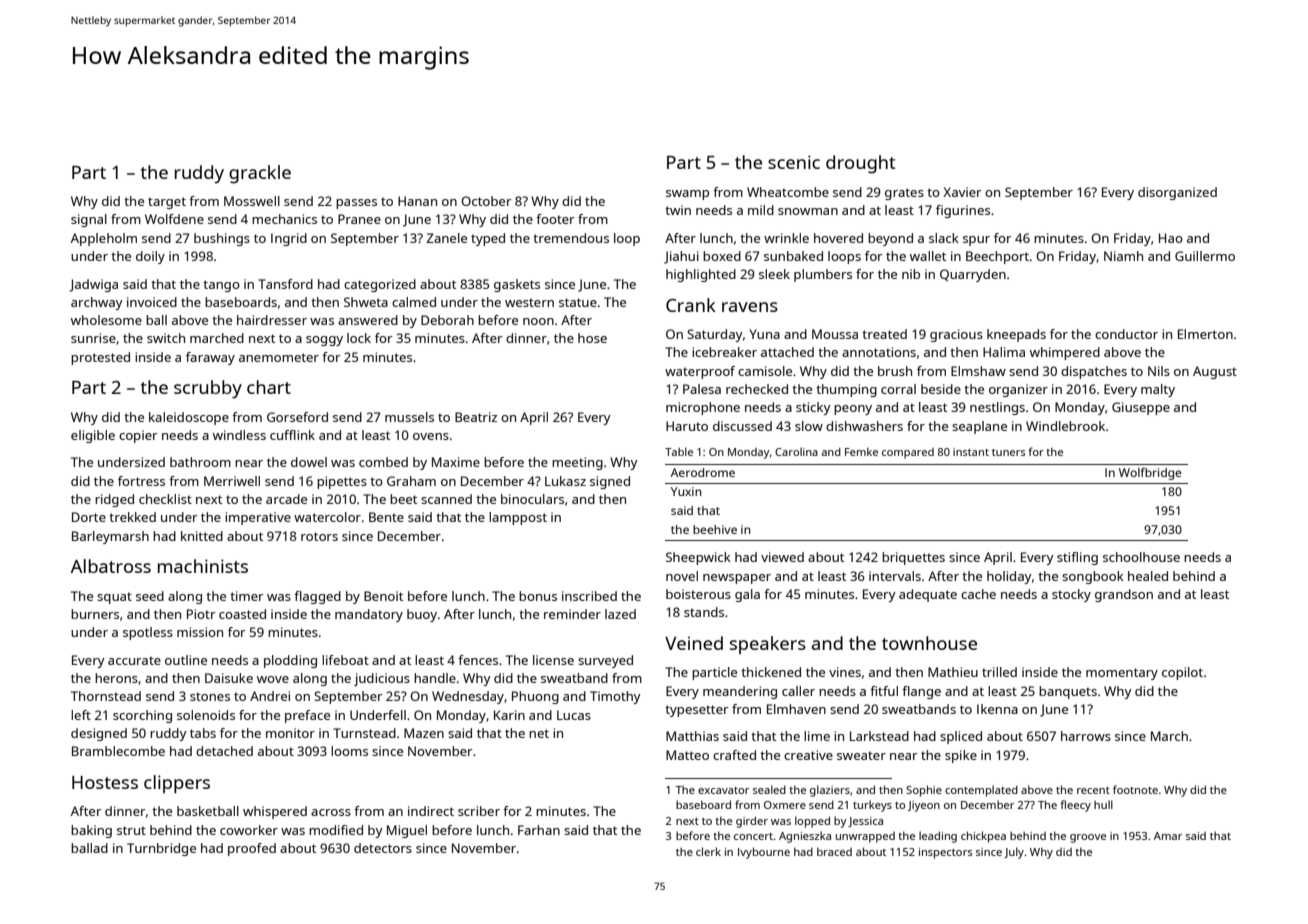 This image has height=924, width=1308. I want to click on Turnstead, so click(364, 733).
